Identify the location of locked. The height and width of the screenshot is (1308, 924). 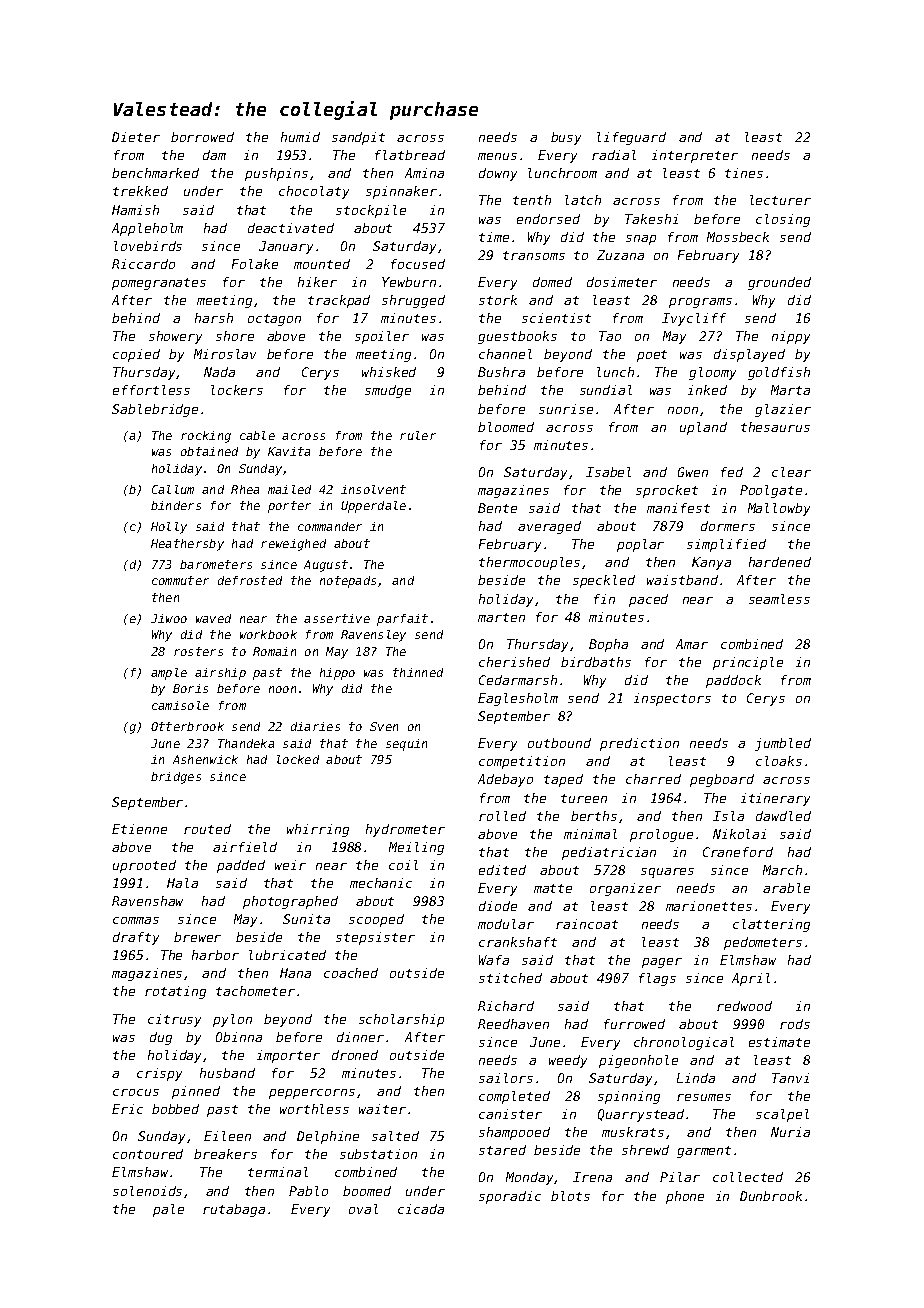
(298, 759).
